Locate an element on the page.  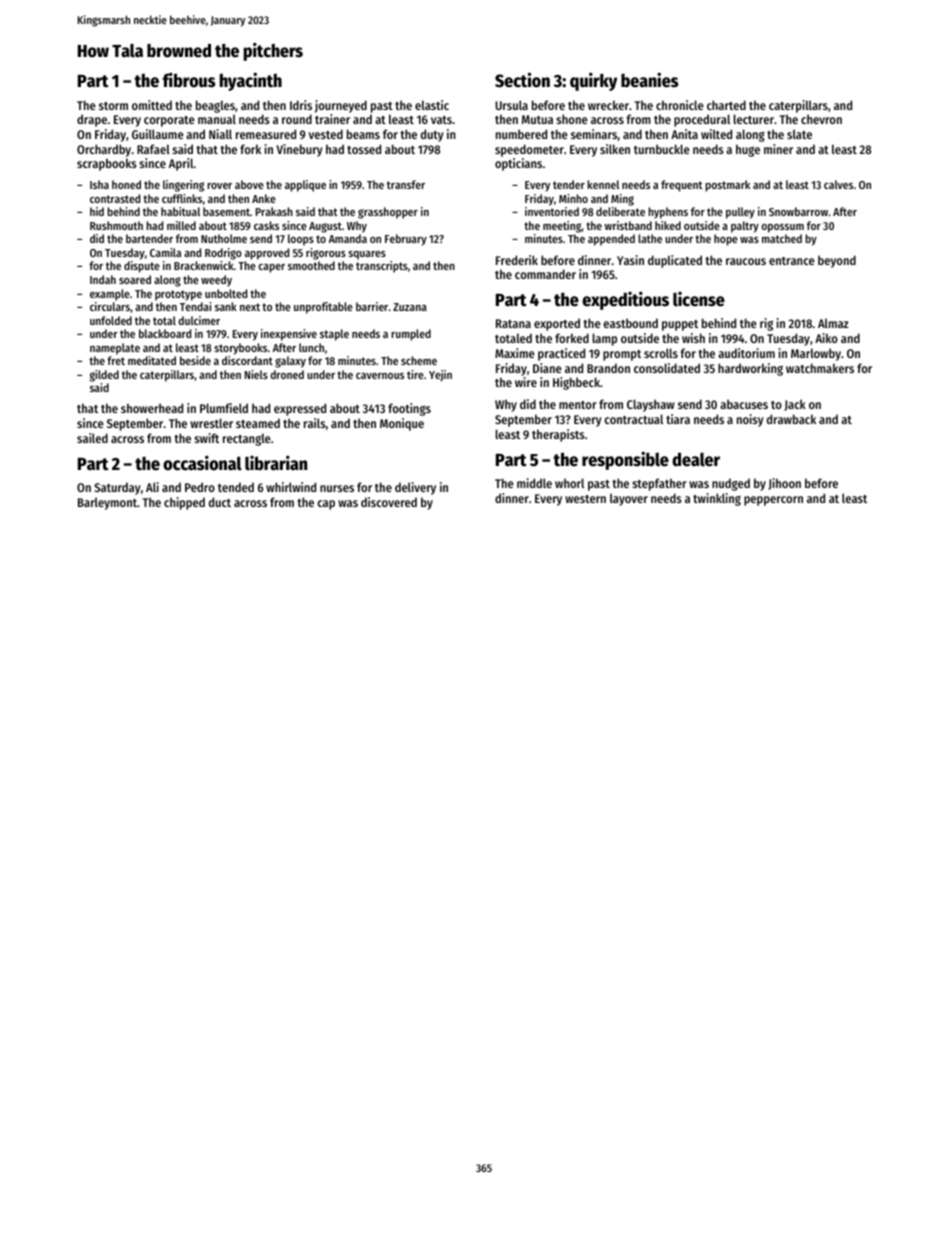
fibrous is located at coordinates (189, 80).
